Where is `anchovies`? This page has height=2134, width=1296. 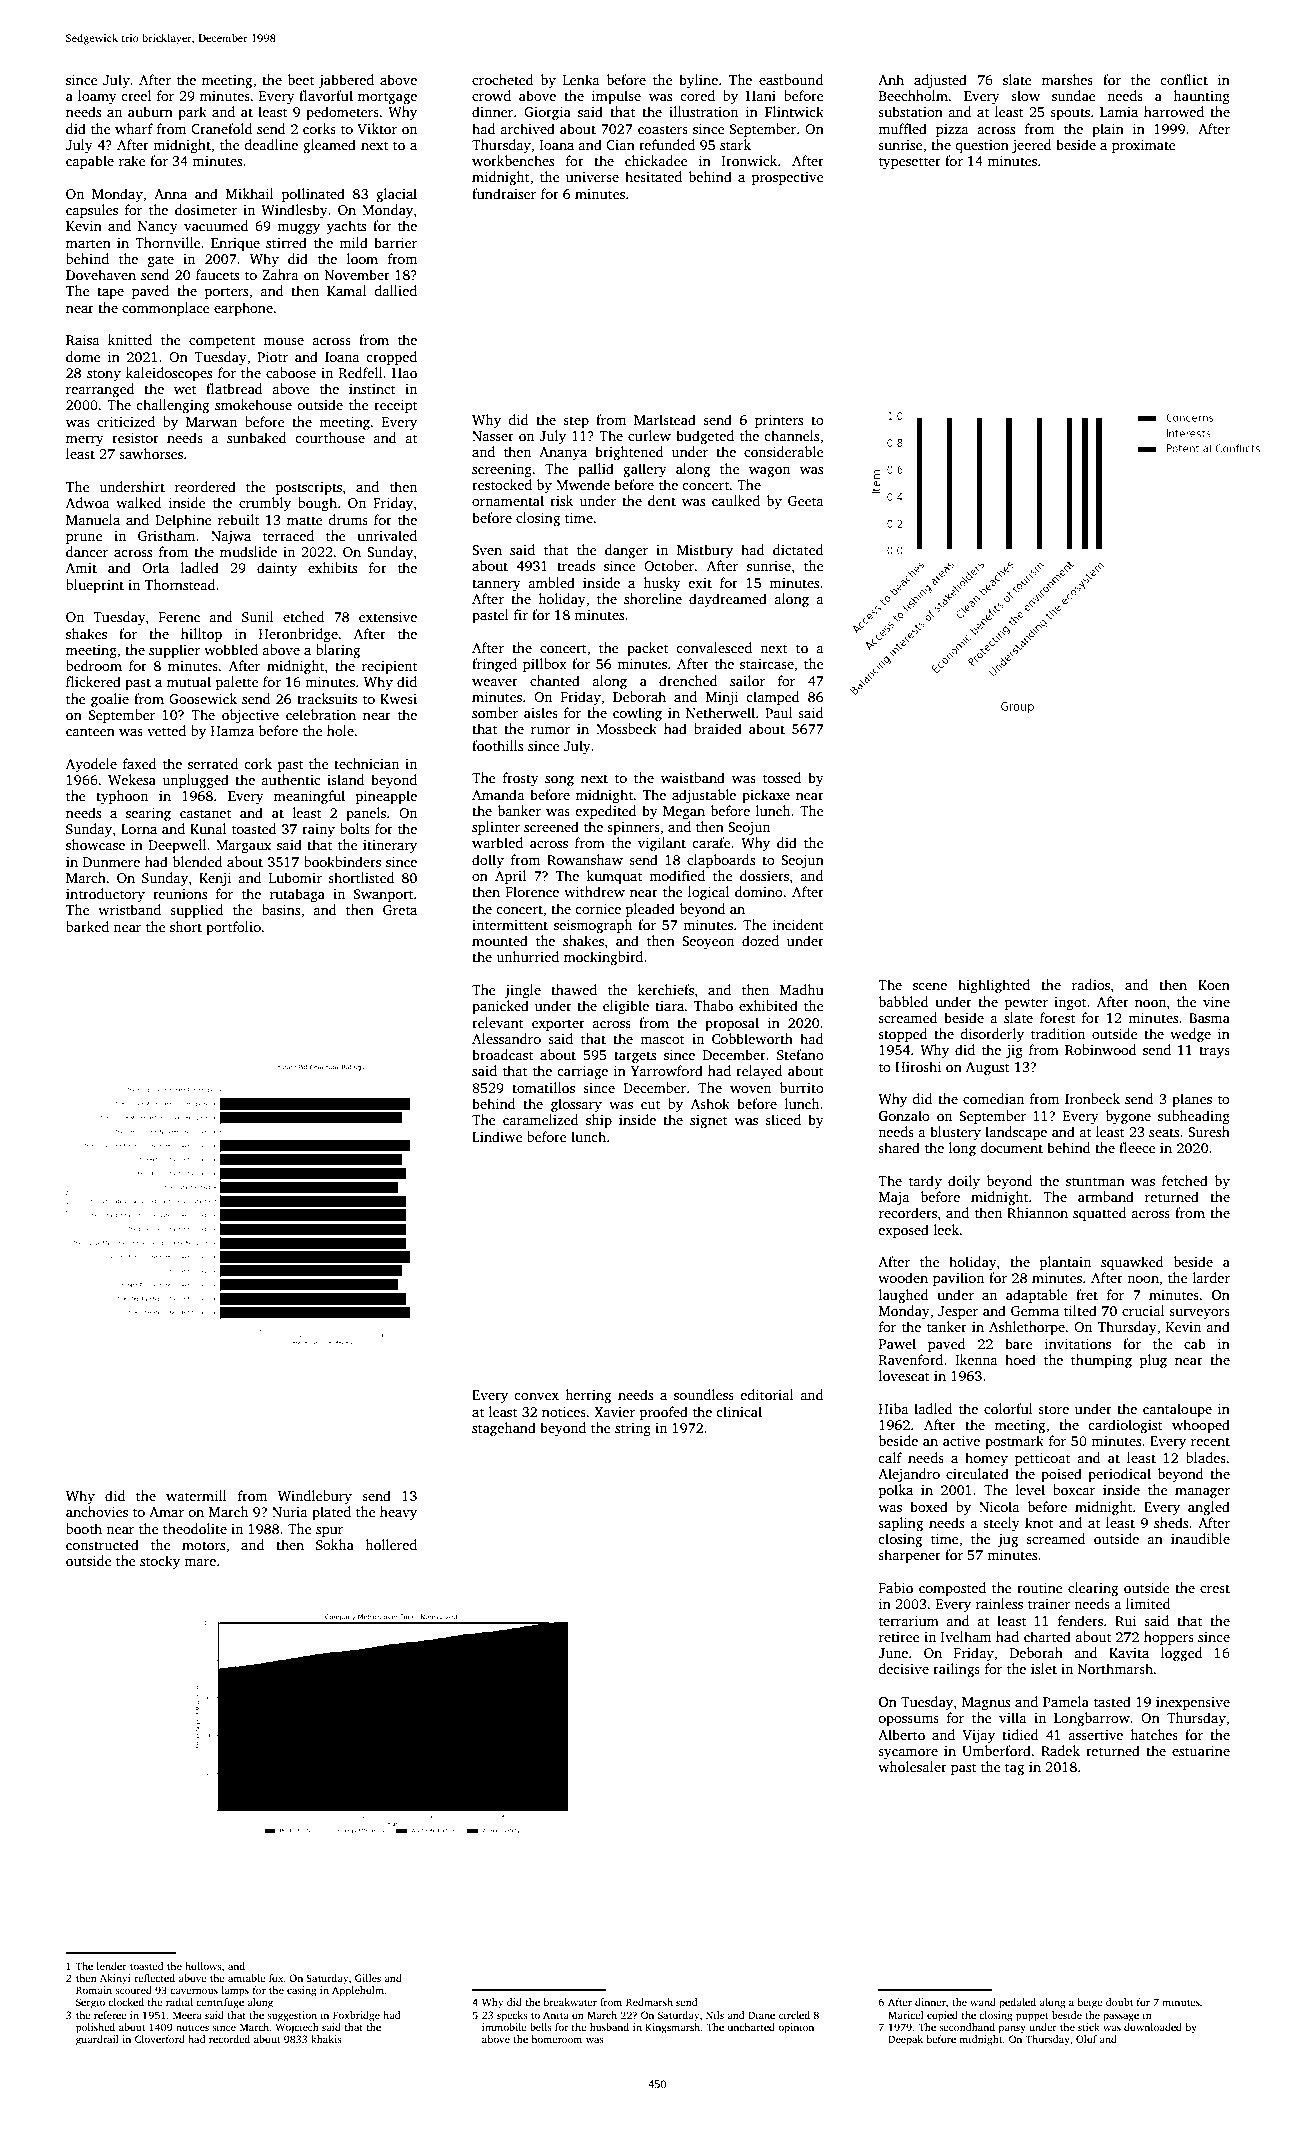 anchovies is located at coordinates (97, 1511).
